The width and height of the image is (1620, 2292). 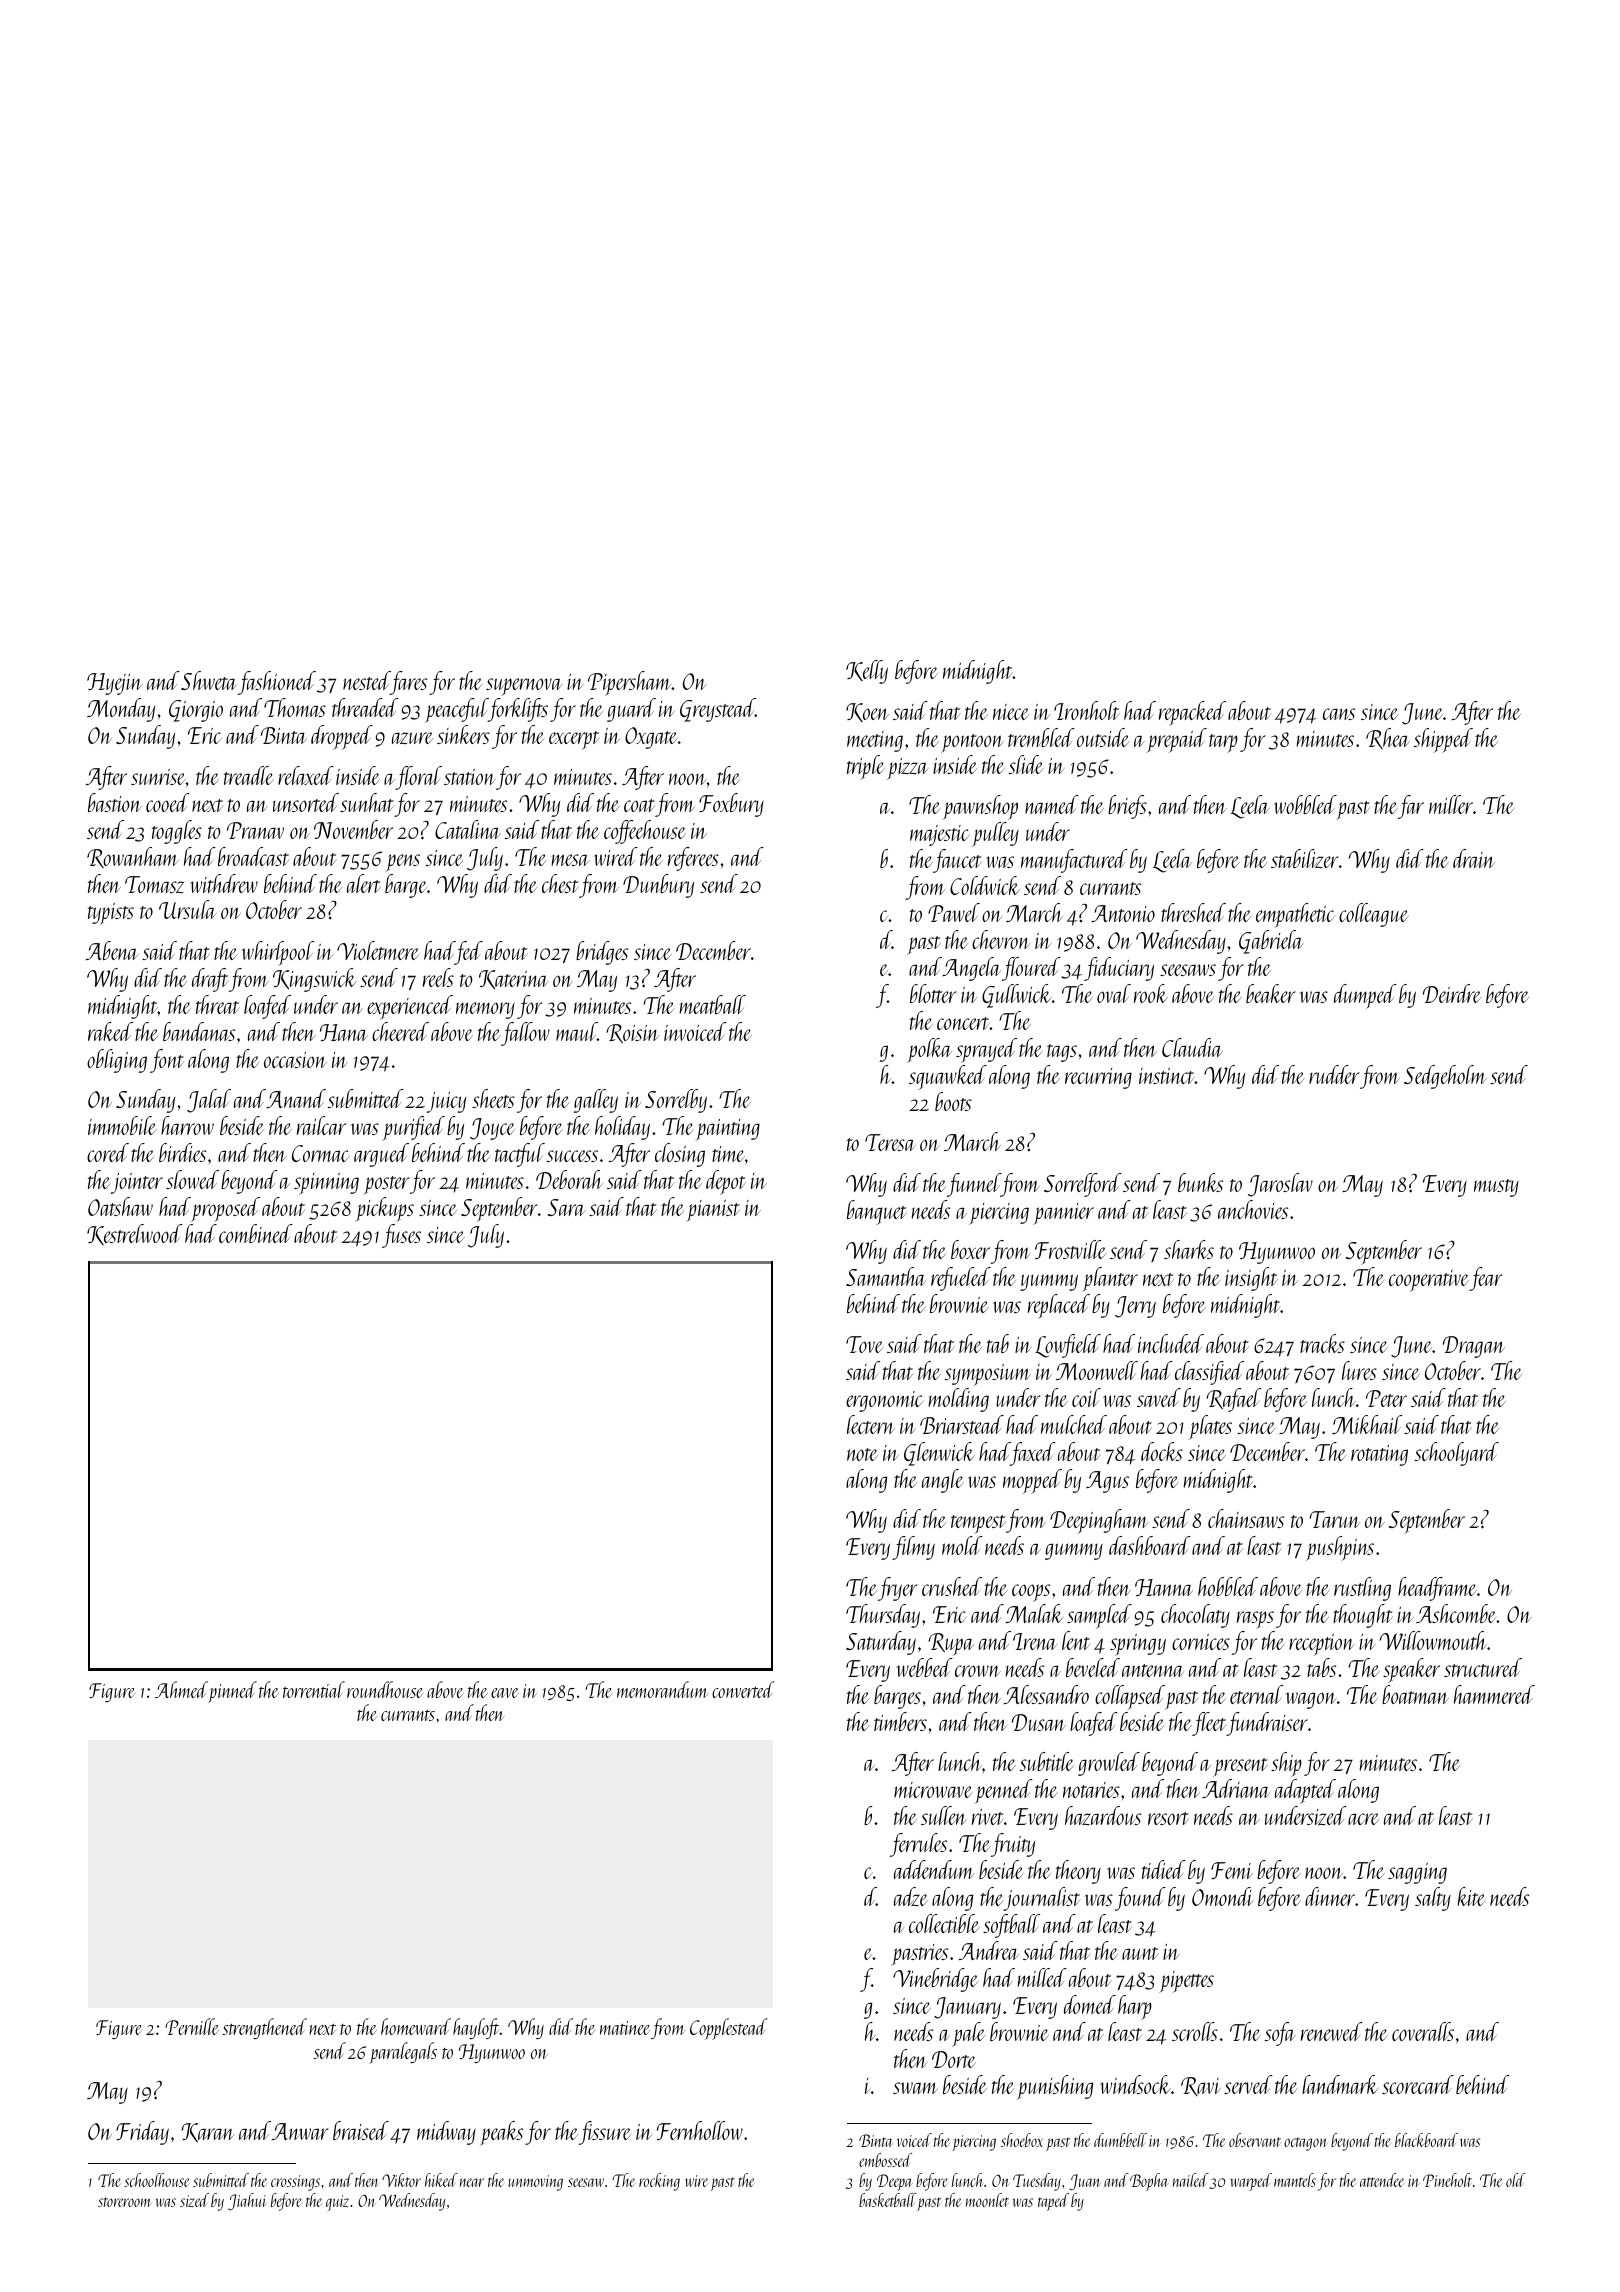 I want to click on quiz, so click(x=337, y=2203).
